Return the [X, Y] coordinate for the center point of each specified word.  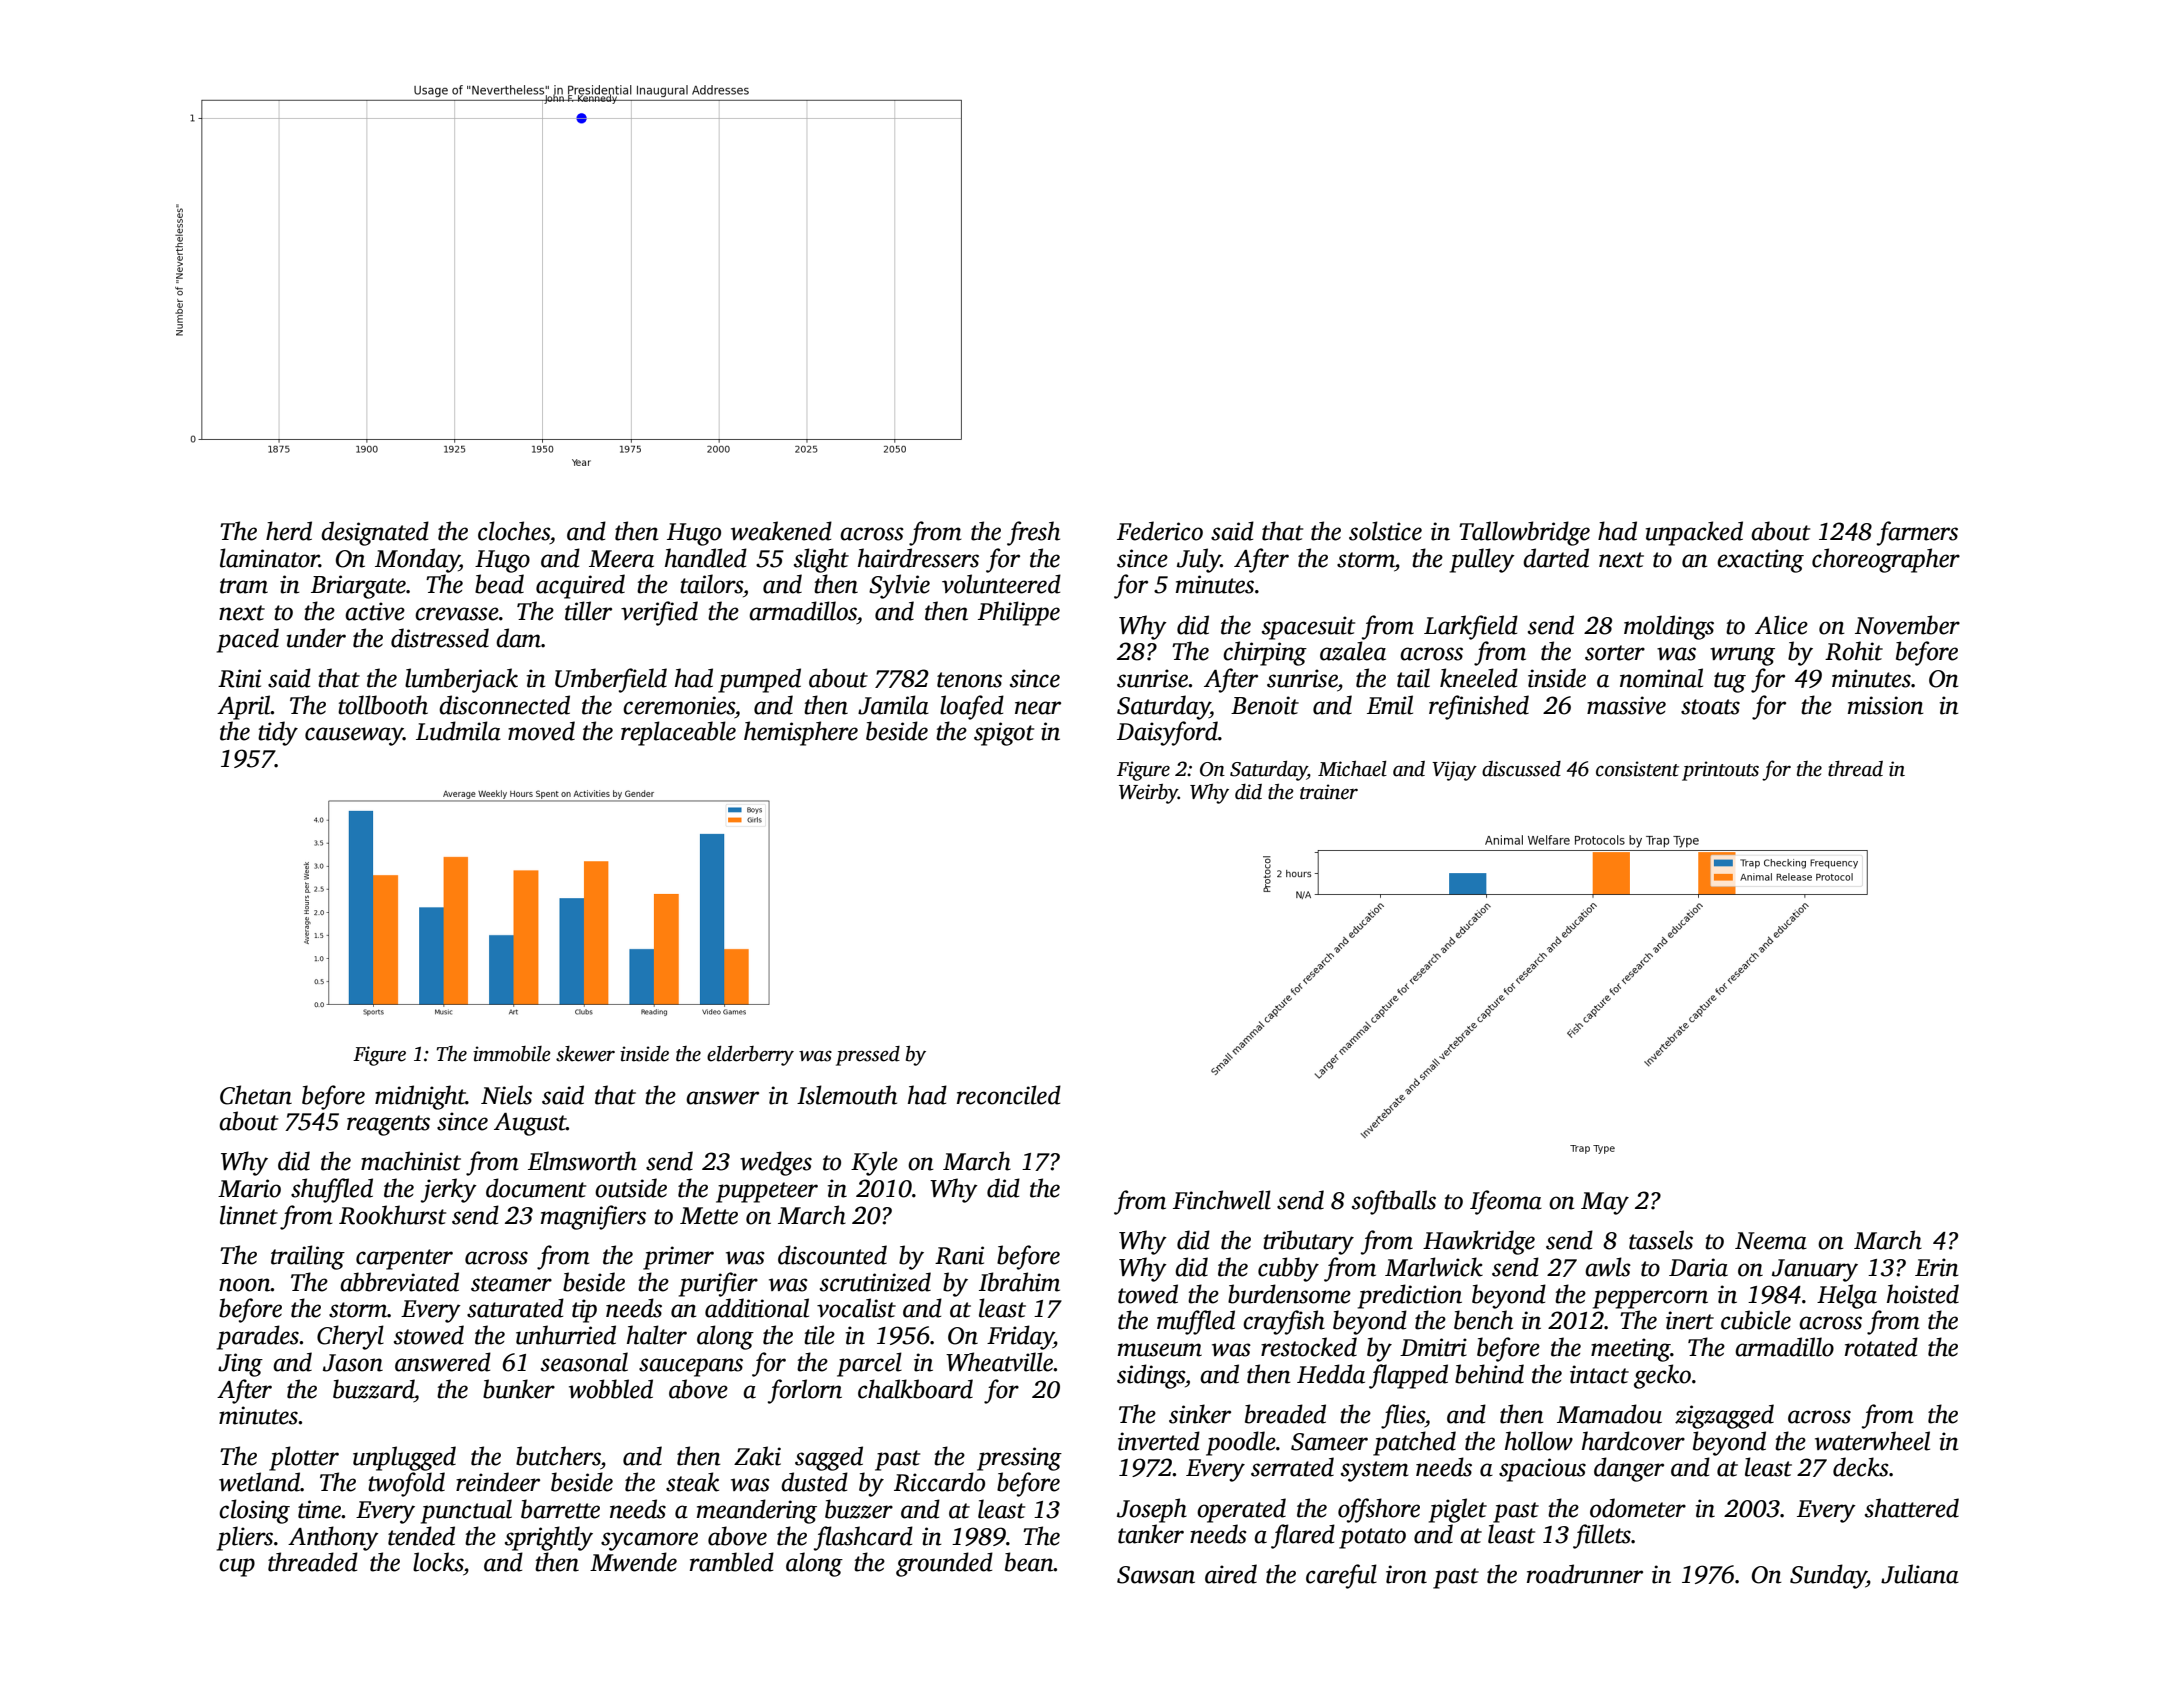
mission [1886, 705]
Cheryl [350, 1337]
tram [244, 586]
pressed [868, 1056]
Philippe [1019, 613]
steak [692, 1482]
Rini [239, 678]
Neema [1771, 1241]
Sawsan [1156, 1575]
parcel [869, 1364]
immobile [511, 1054]
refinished [1479, 707]
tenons [969, 680]
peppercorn [1650, 1299]
